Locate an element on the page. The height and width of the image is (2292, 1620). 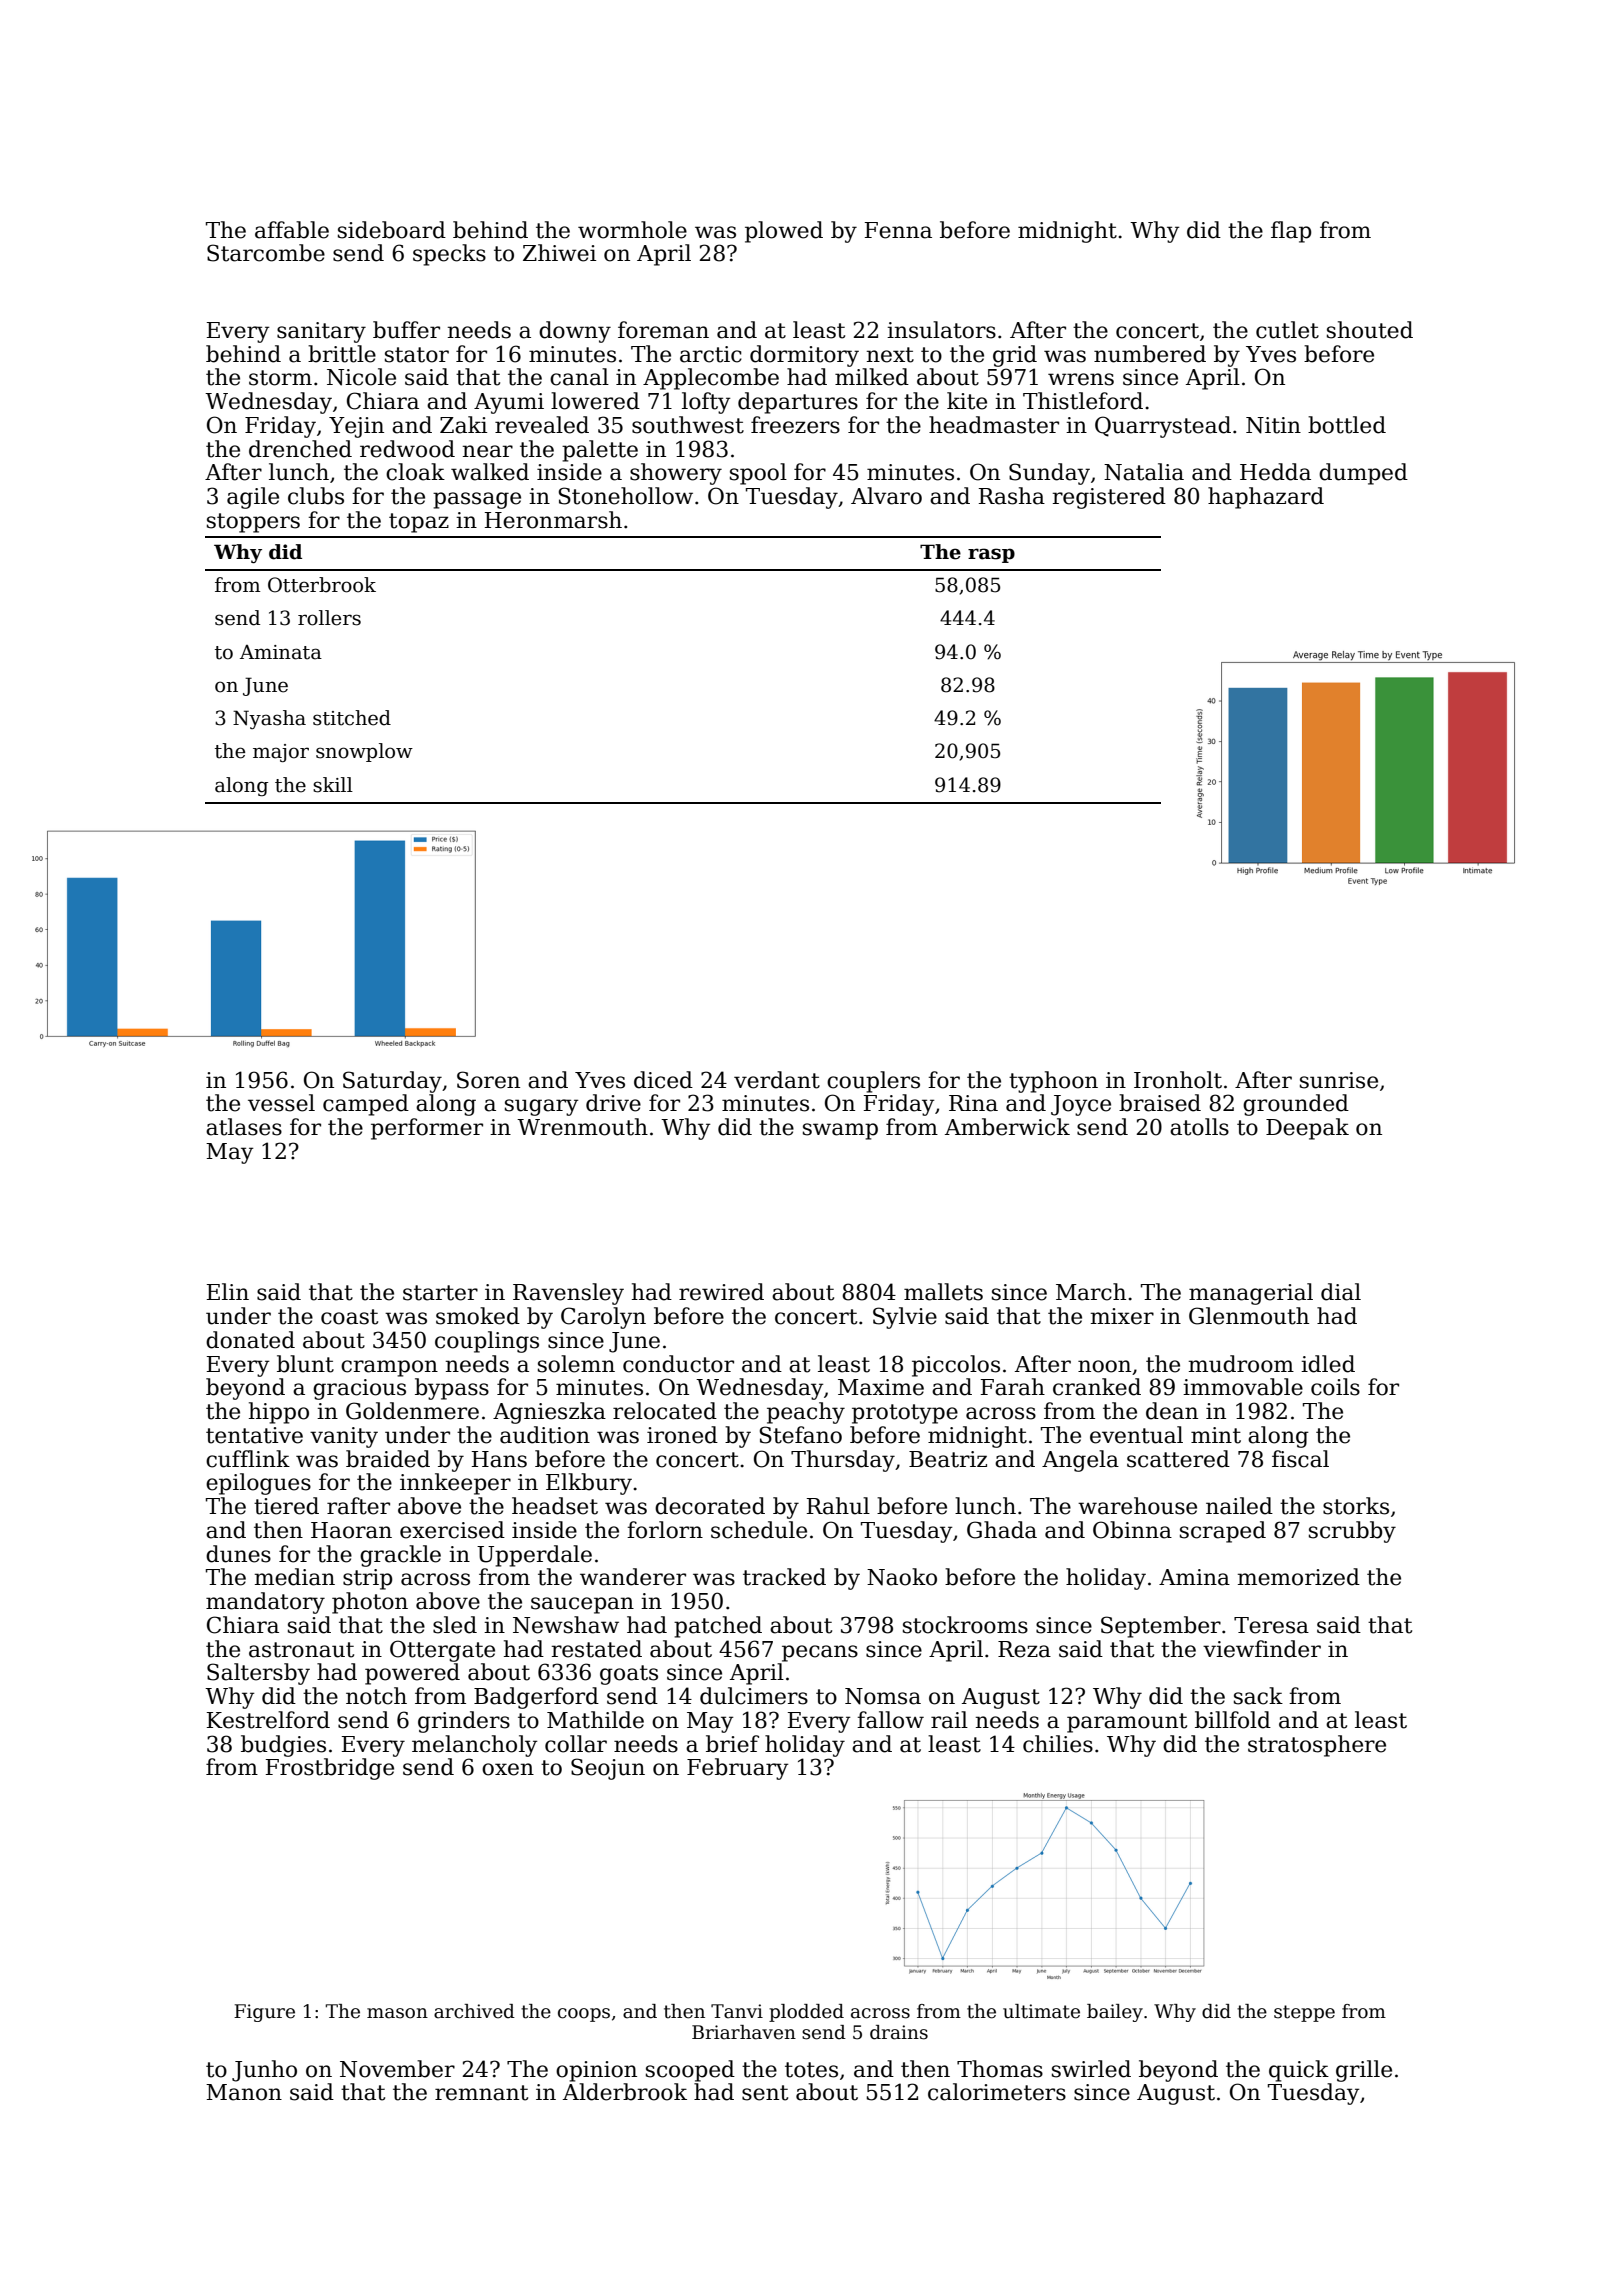
Wrenmouth is located at coordinates (582, 1127).
